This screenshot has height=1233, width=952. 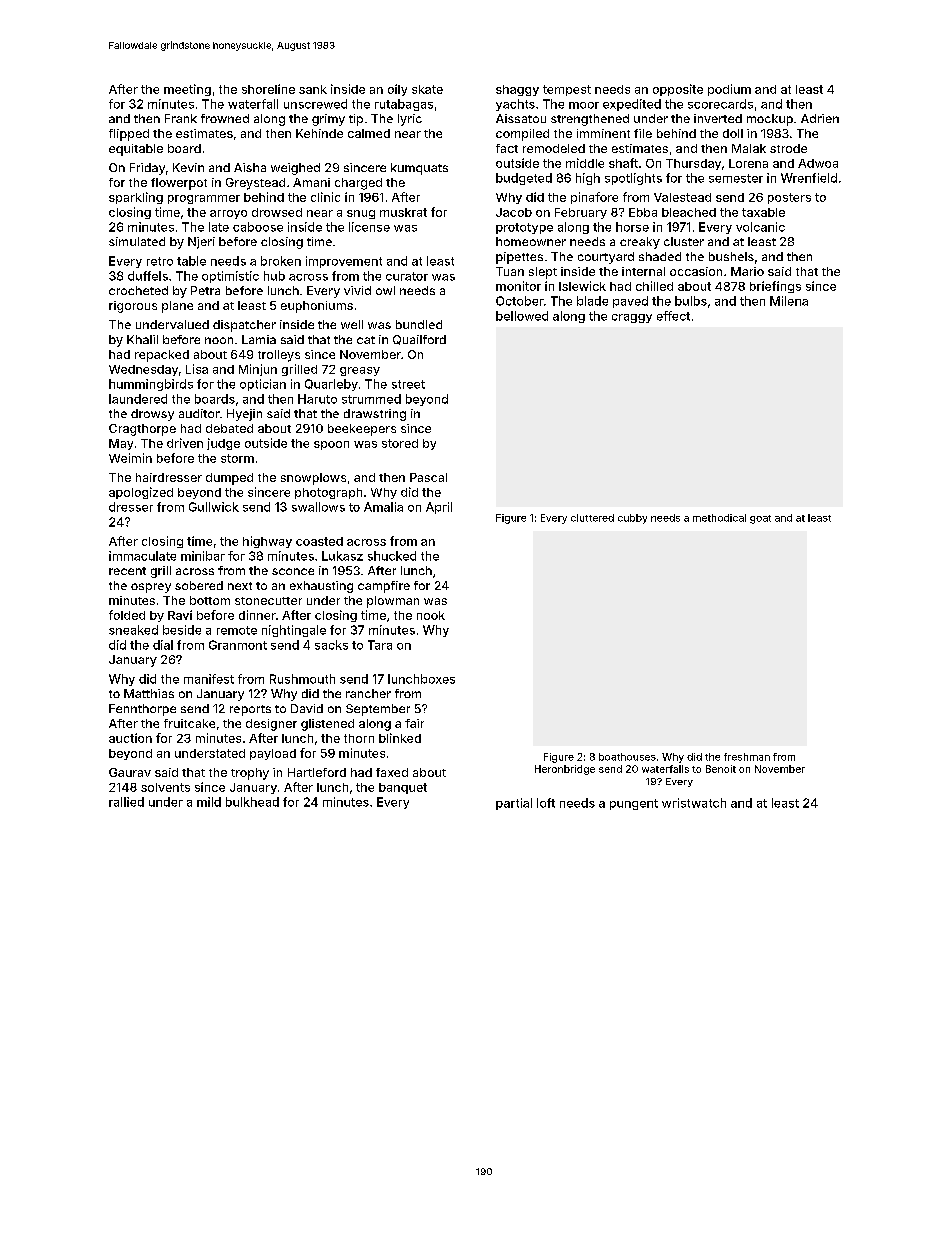 What do you see at coordinates (187, 90) in the screenshot?
I see `meeting` at bounding box center [187, 90].
